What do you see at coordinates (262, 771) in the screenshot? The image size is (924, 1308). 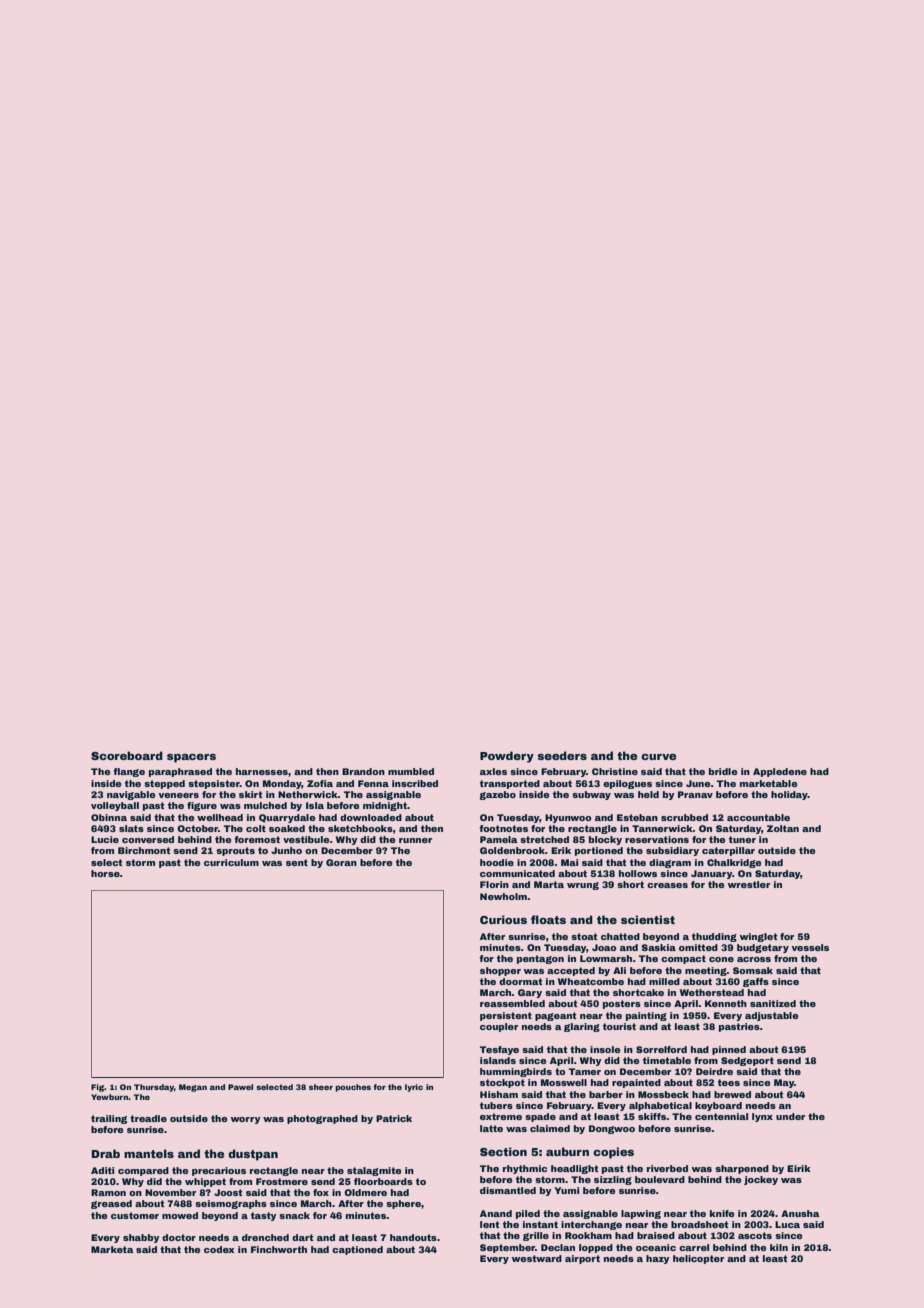 I see `harnesses` at bounding box center [262, 771].
